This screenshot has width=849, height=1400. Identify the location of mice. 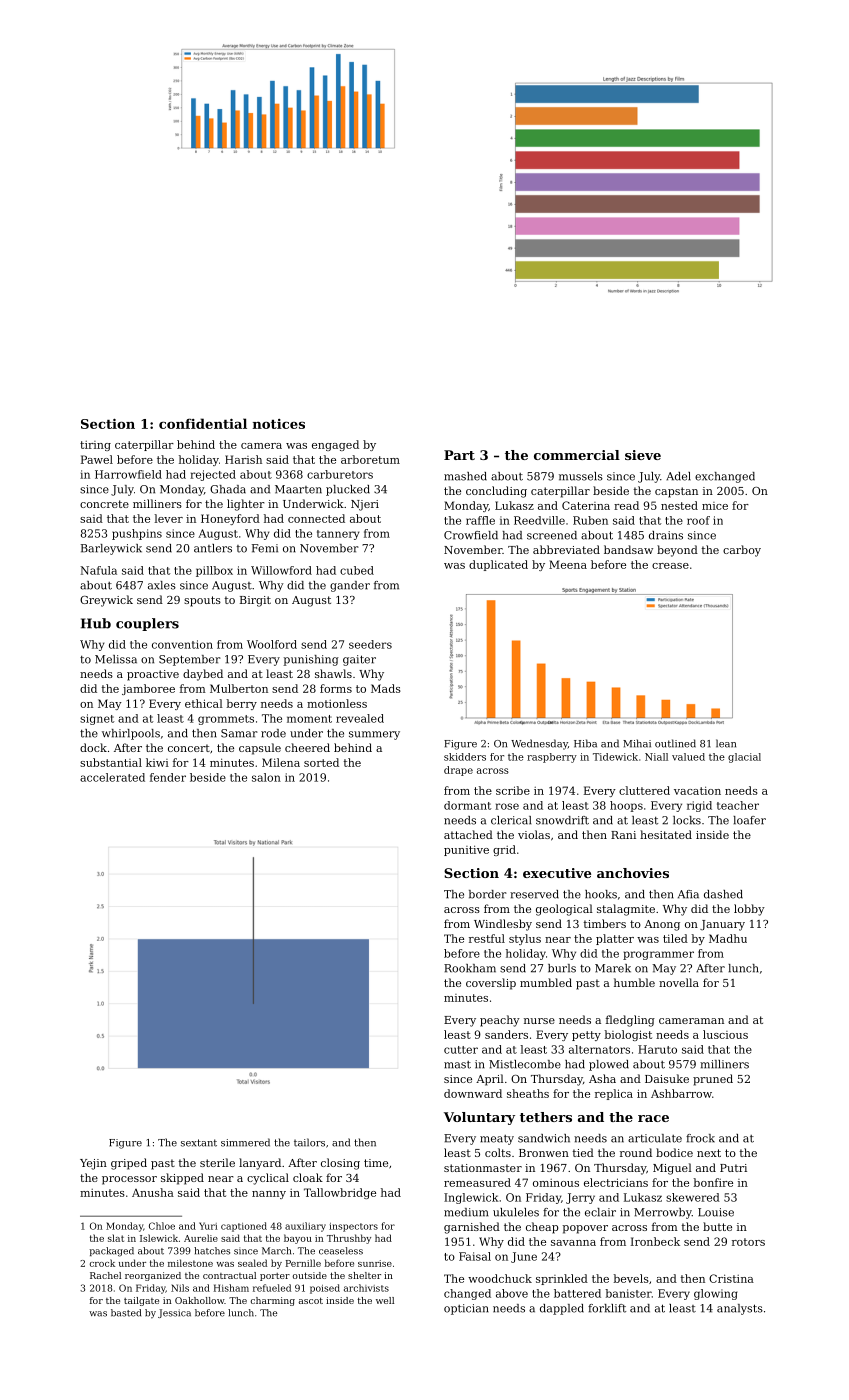
(715, 506).
